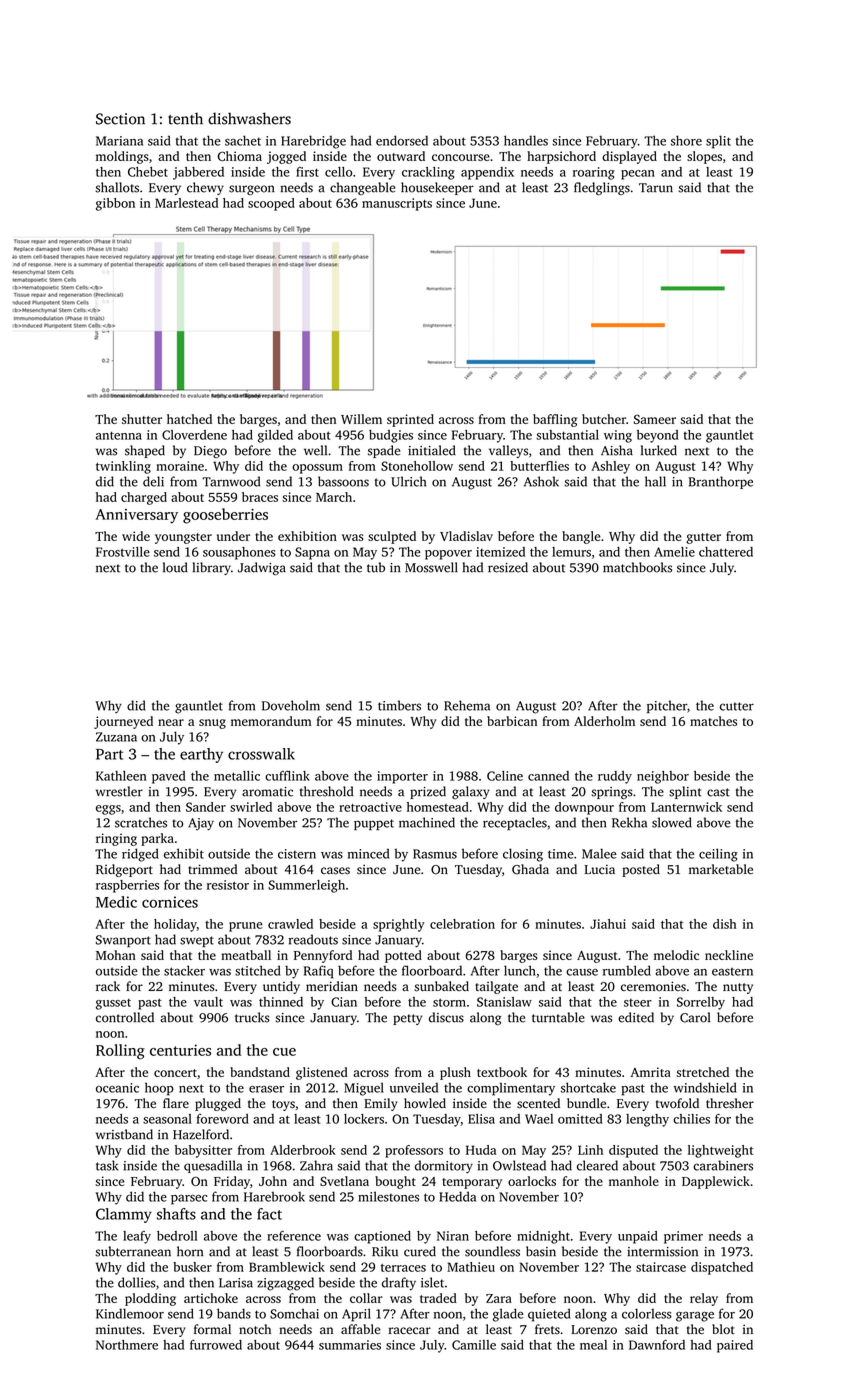 Image resolution: width=849 pixels, height=1400 pixels. I want to click on sprightly, so click(399, 925).
